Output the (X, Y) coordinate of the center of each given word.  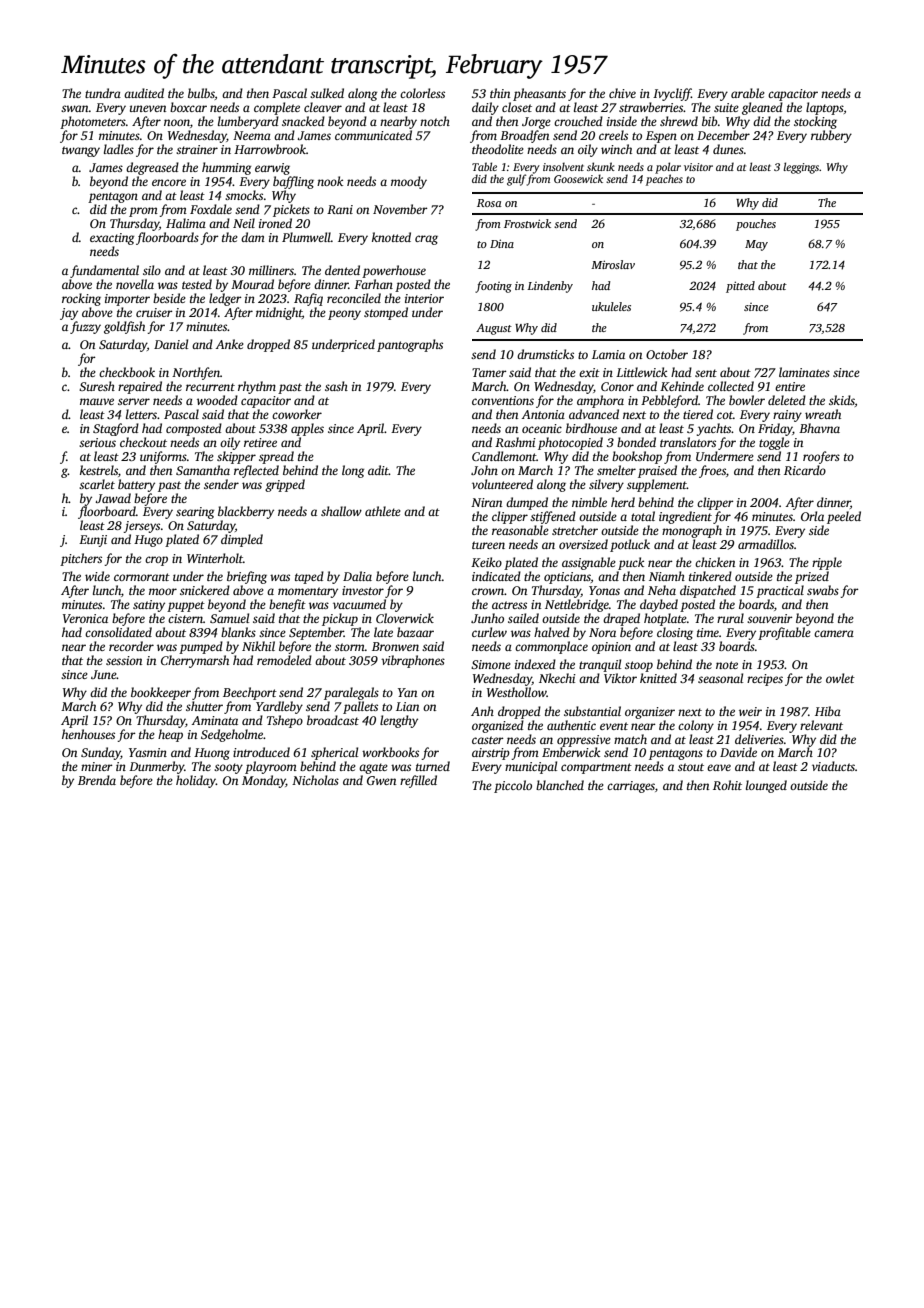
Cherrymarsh (195, 661)
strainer (197, 149)
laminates (804, 372)
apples (307, 429)
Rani (340, 209)
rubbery (831, 136)
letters (141, 414)
